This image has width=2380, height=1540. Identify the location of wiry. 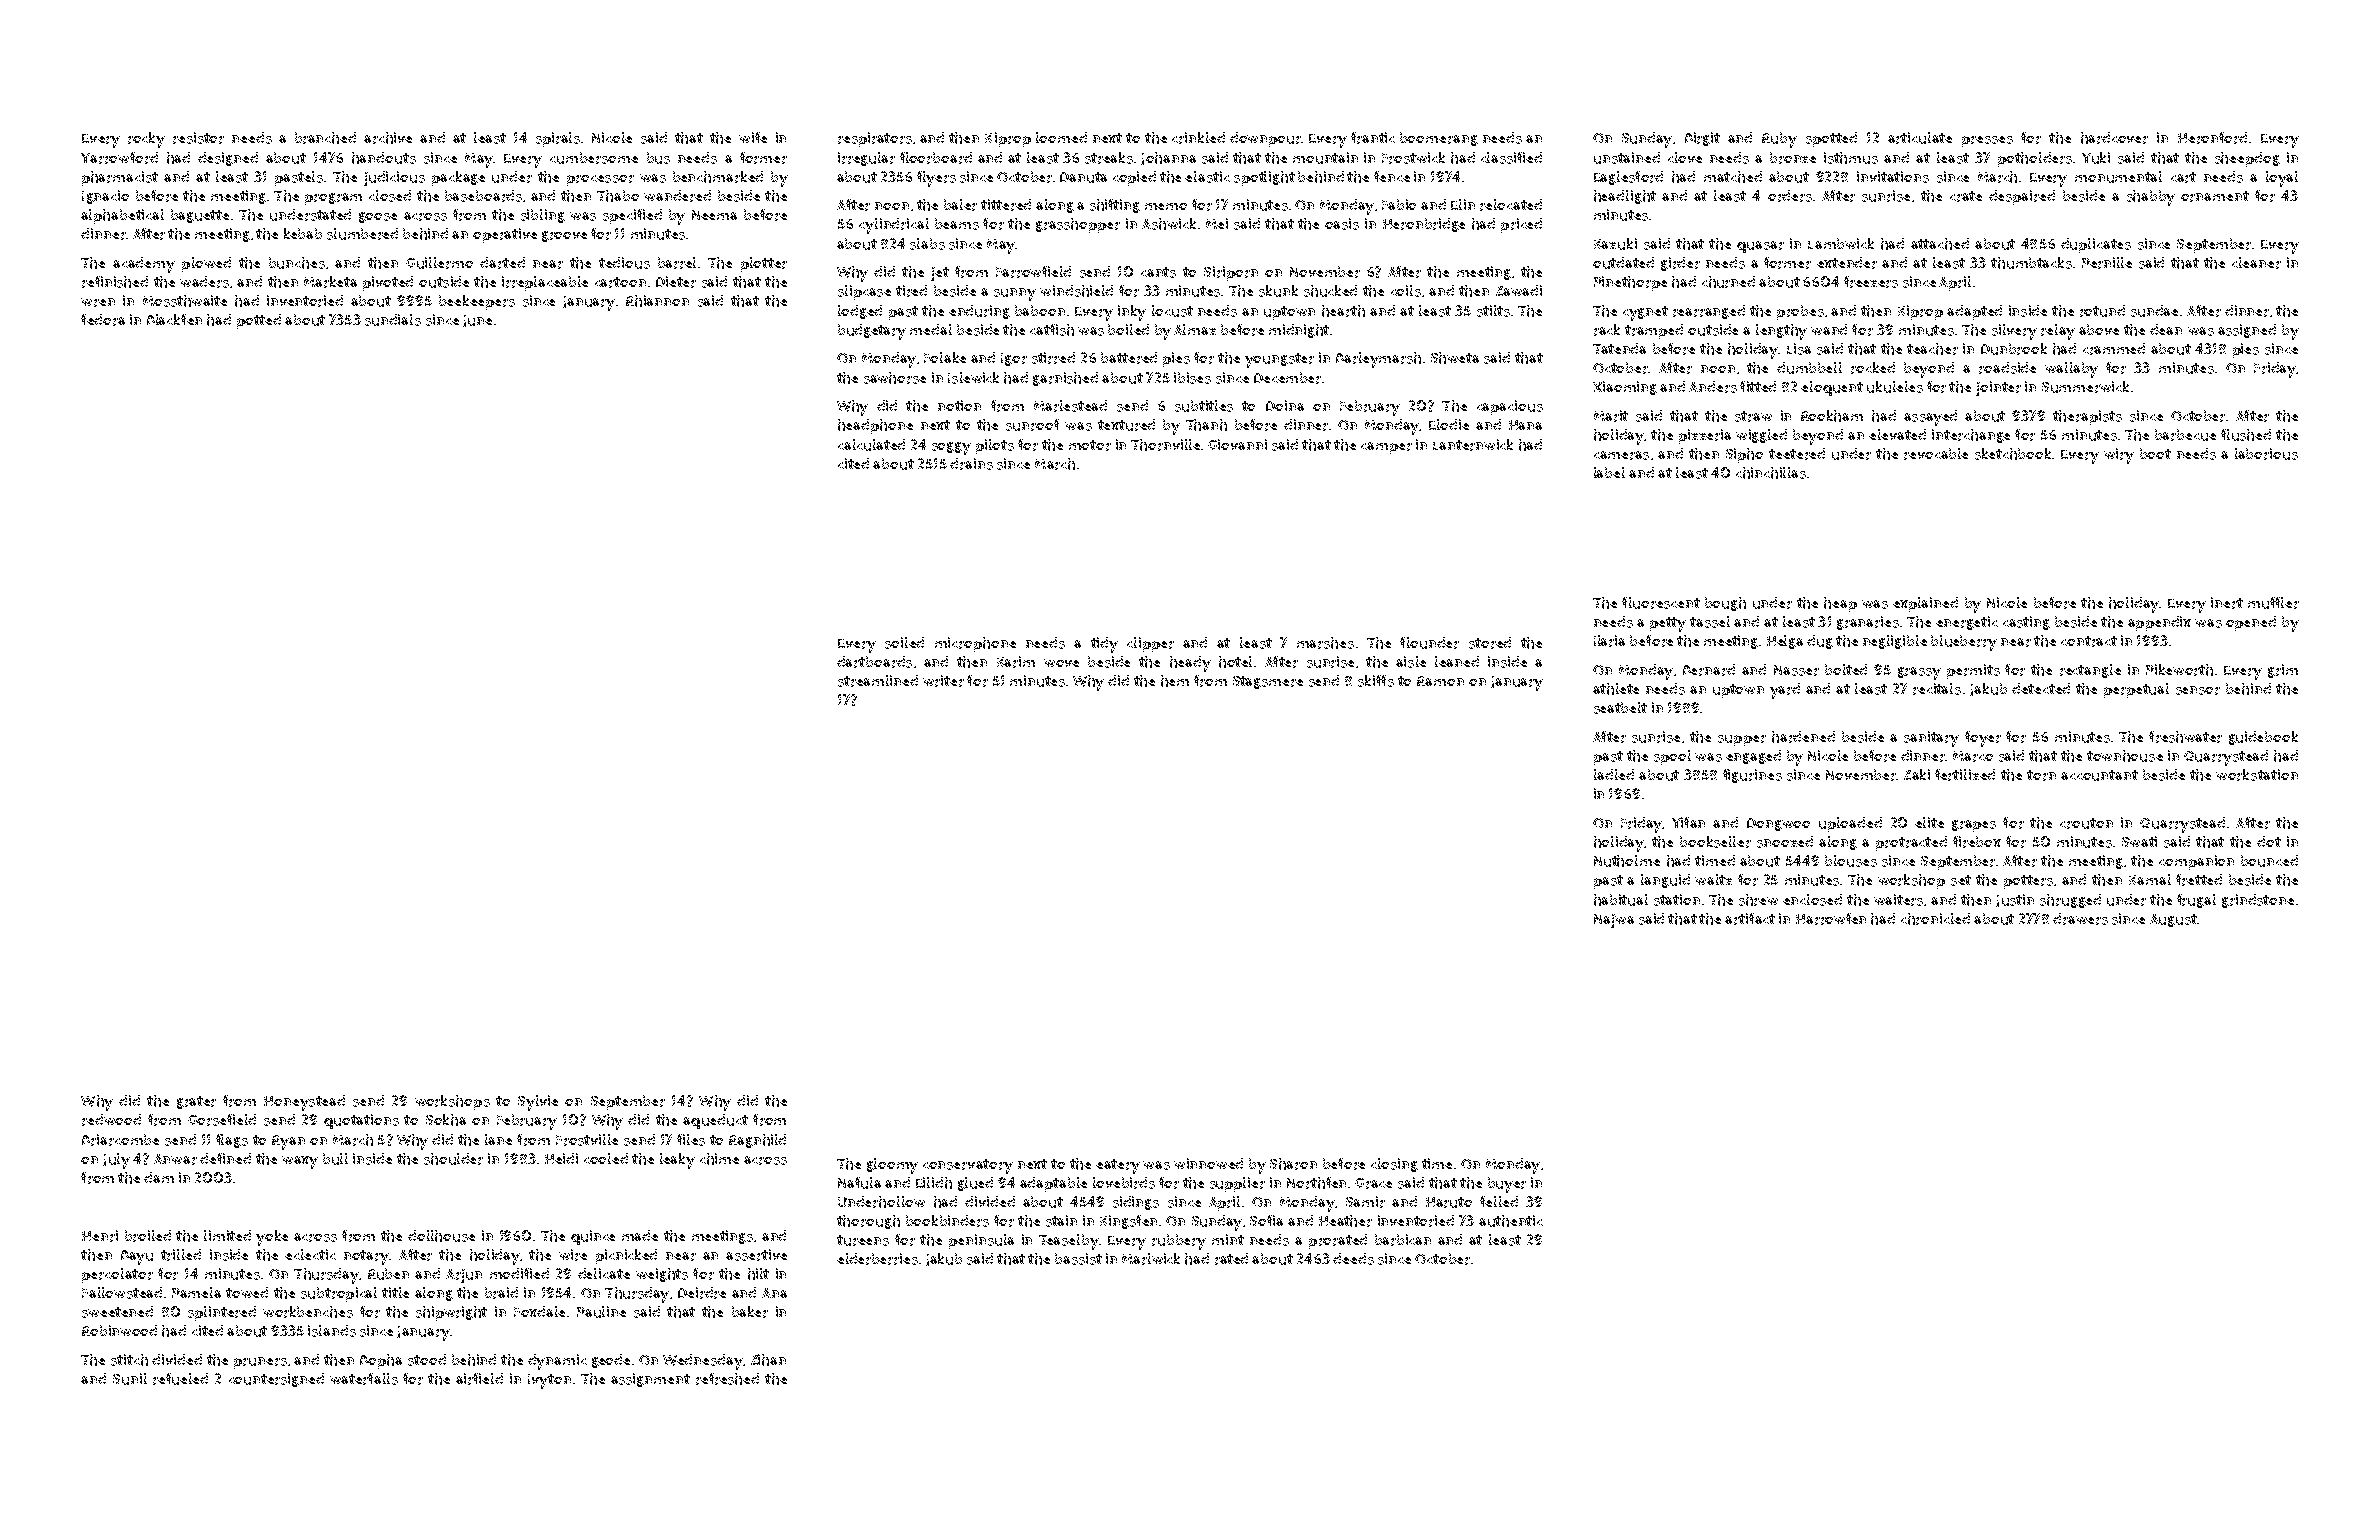
(2119, 456).
